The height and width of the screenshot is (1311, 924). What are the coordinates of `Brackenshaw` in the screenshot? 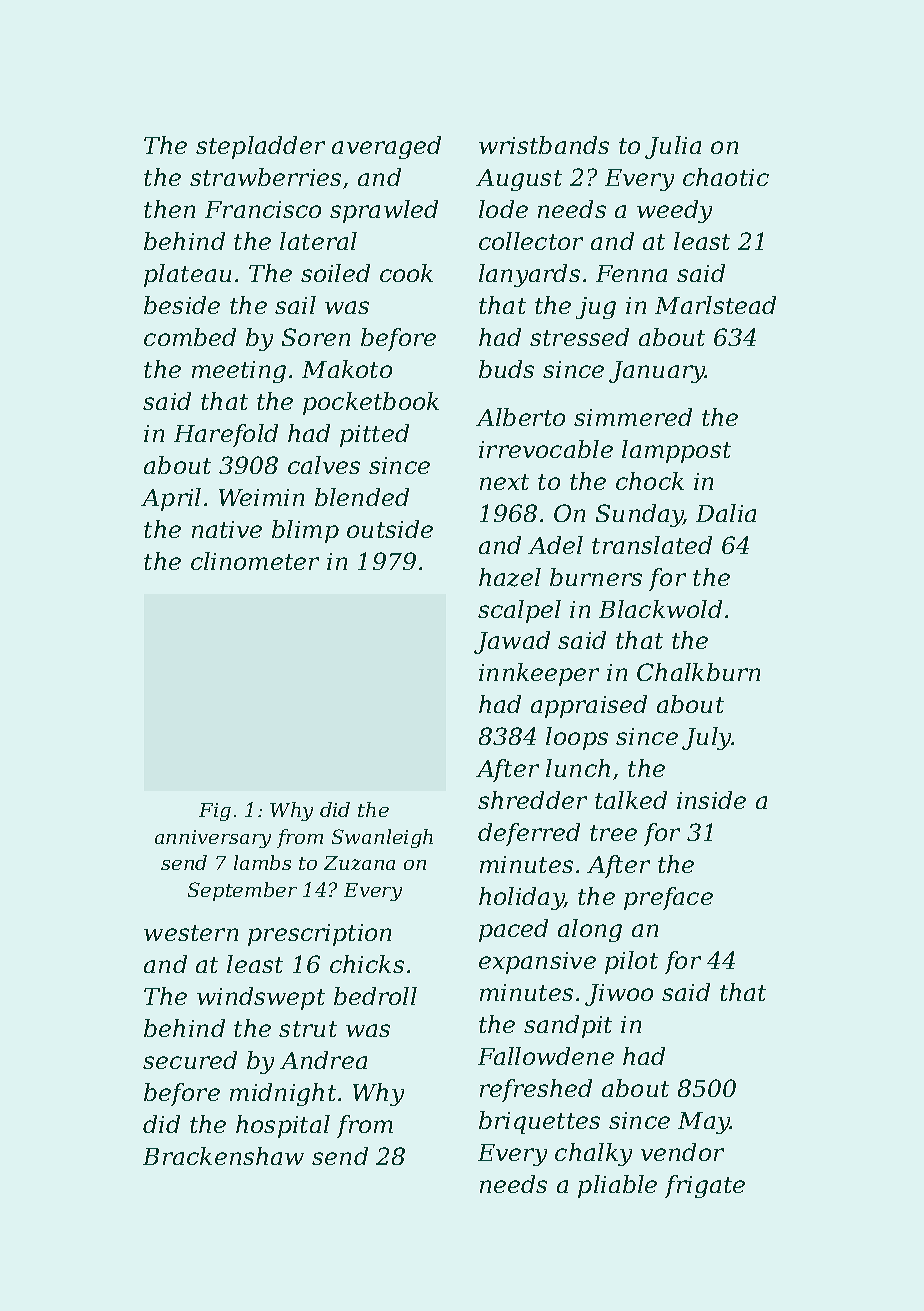 It's located at (223, 1156).
